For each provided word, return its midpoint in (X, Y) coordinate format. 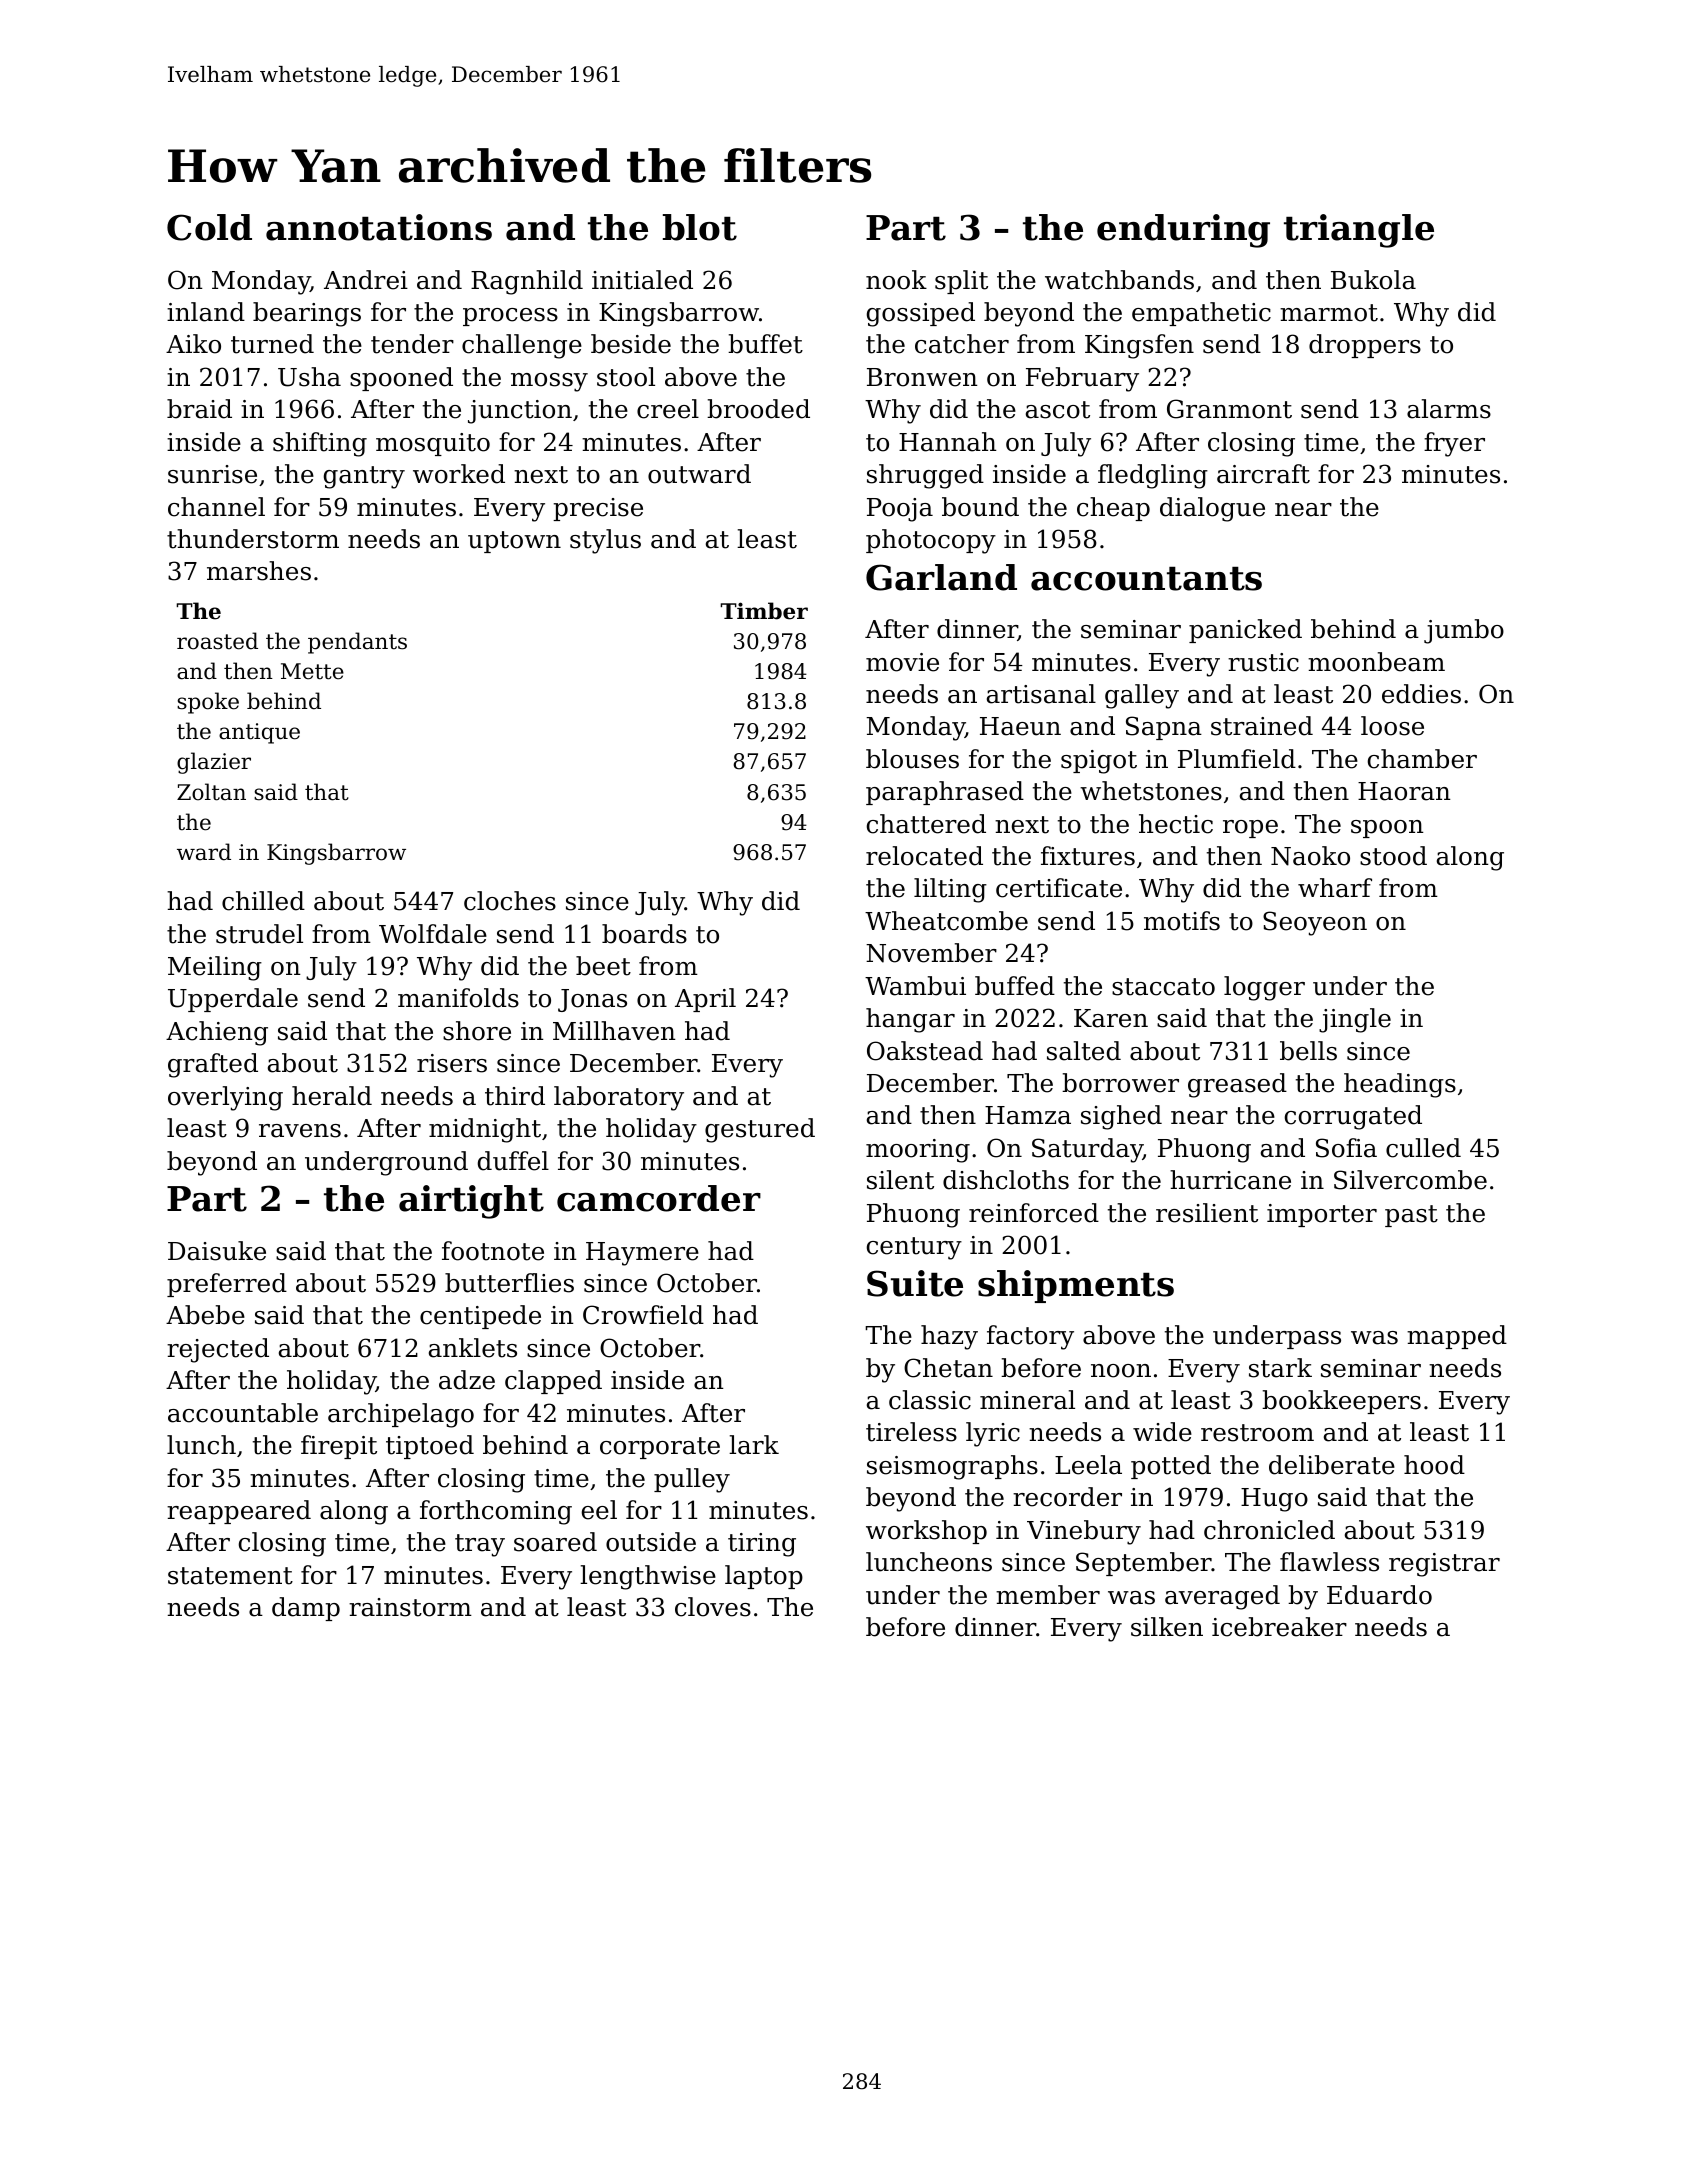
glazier (214, 763)
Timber (764, 611)
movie (902, 662)
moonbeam (1376, 662)
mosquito (433, 444)
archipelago (401, 1415)
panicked (1245, 631)
